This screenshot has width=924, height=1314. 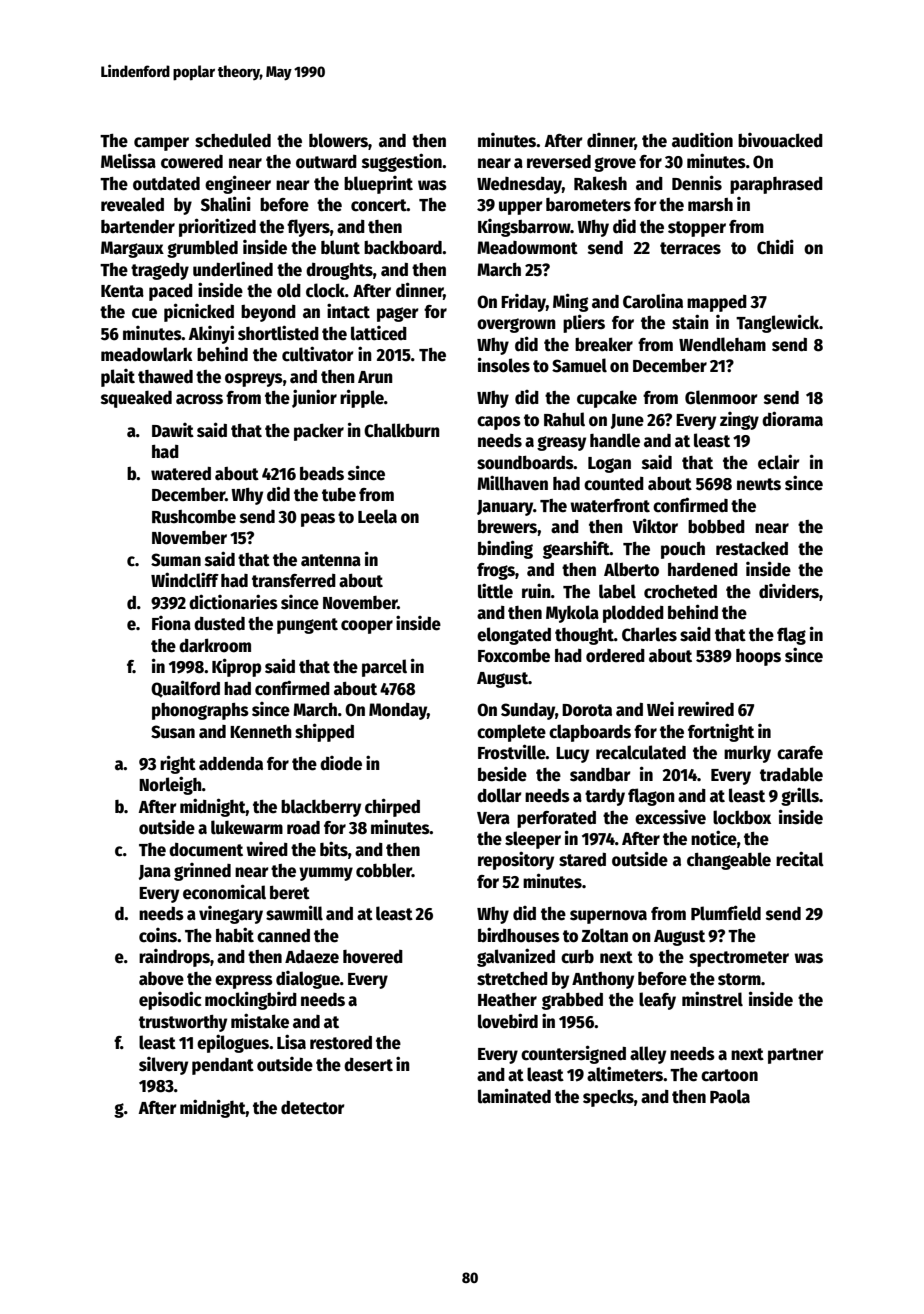 What do you see at coordinates (379, 333) in the screenshot?
I see `latticed` at bounding box center [379, 333].
